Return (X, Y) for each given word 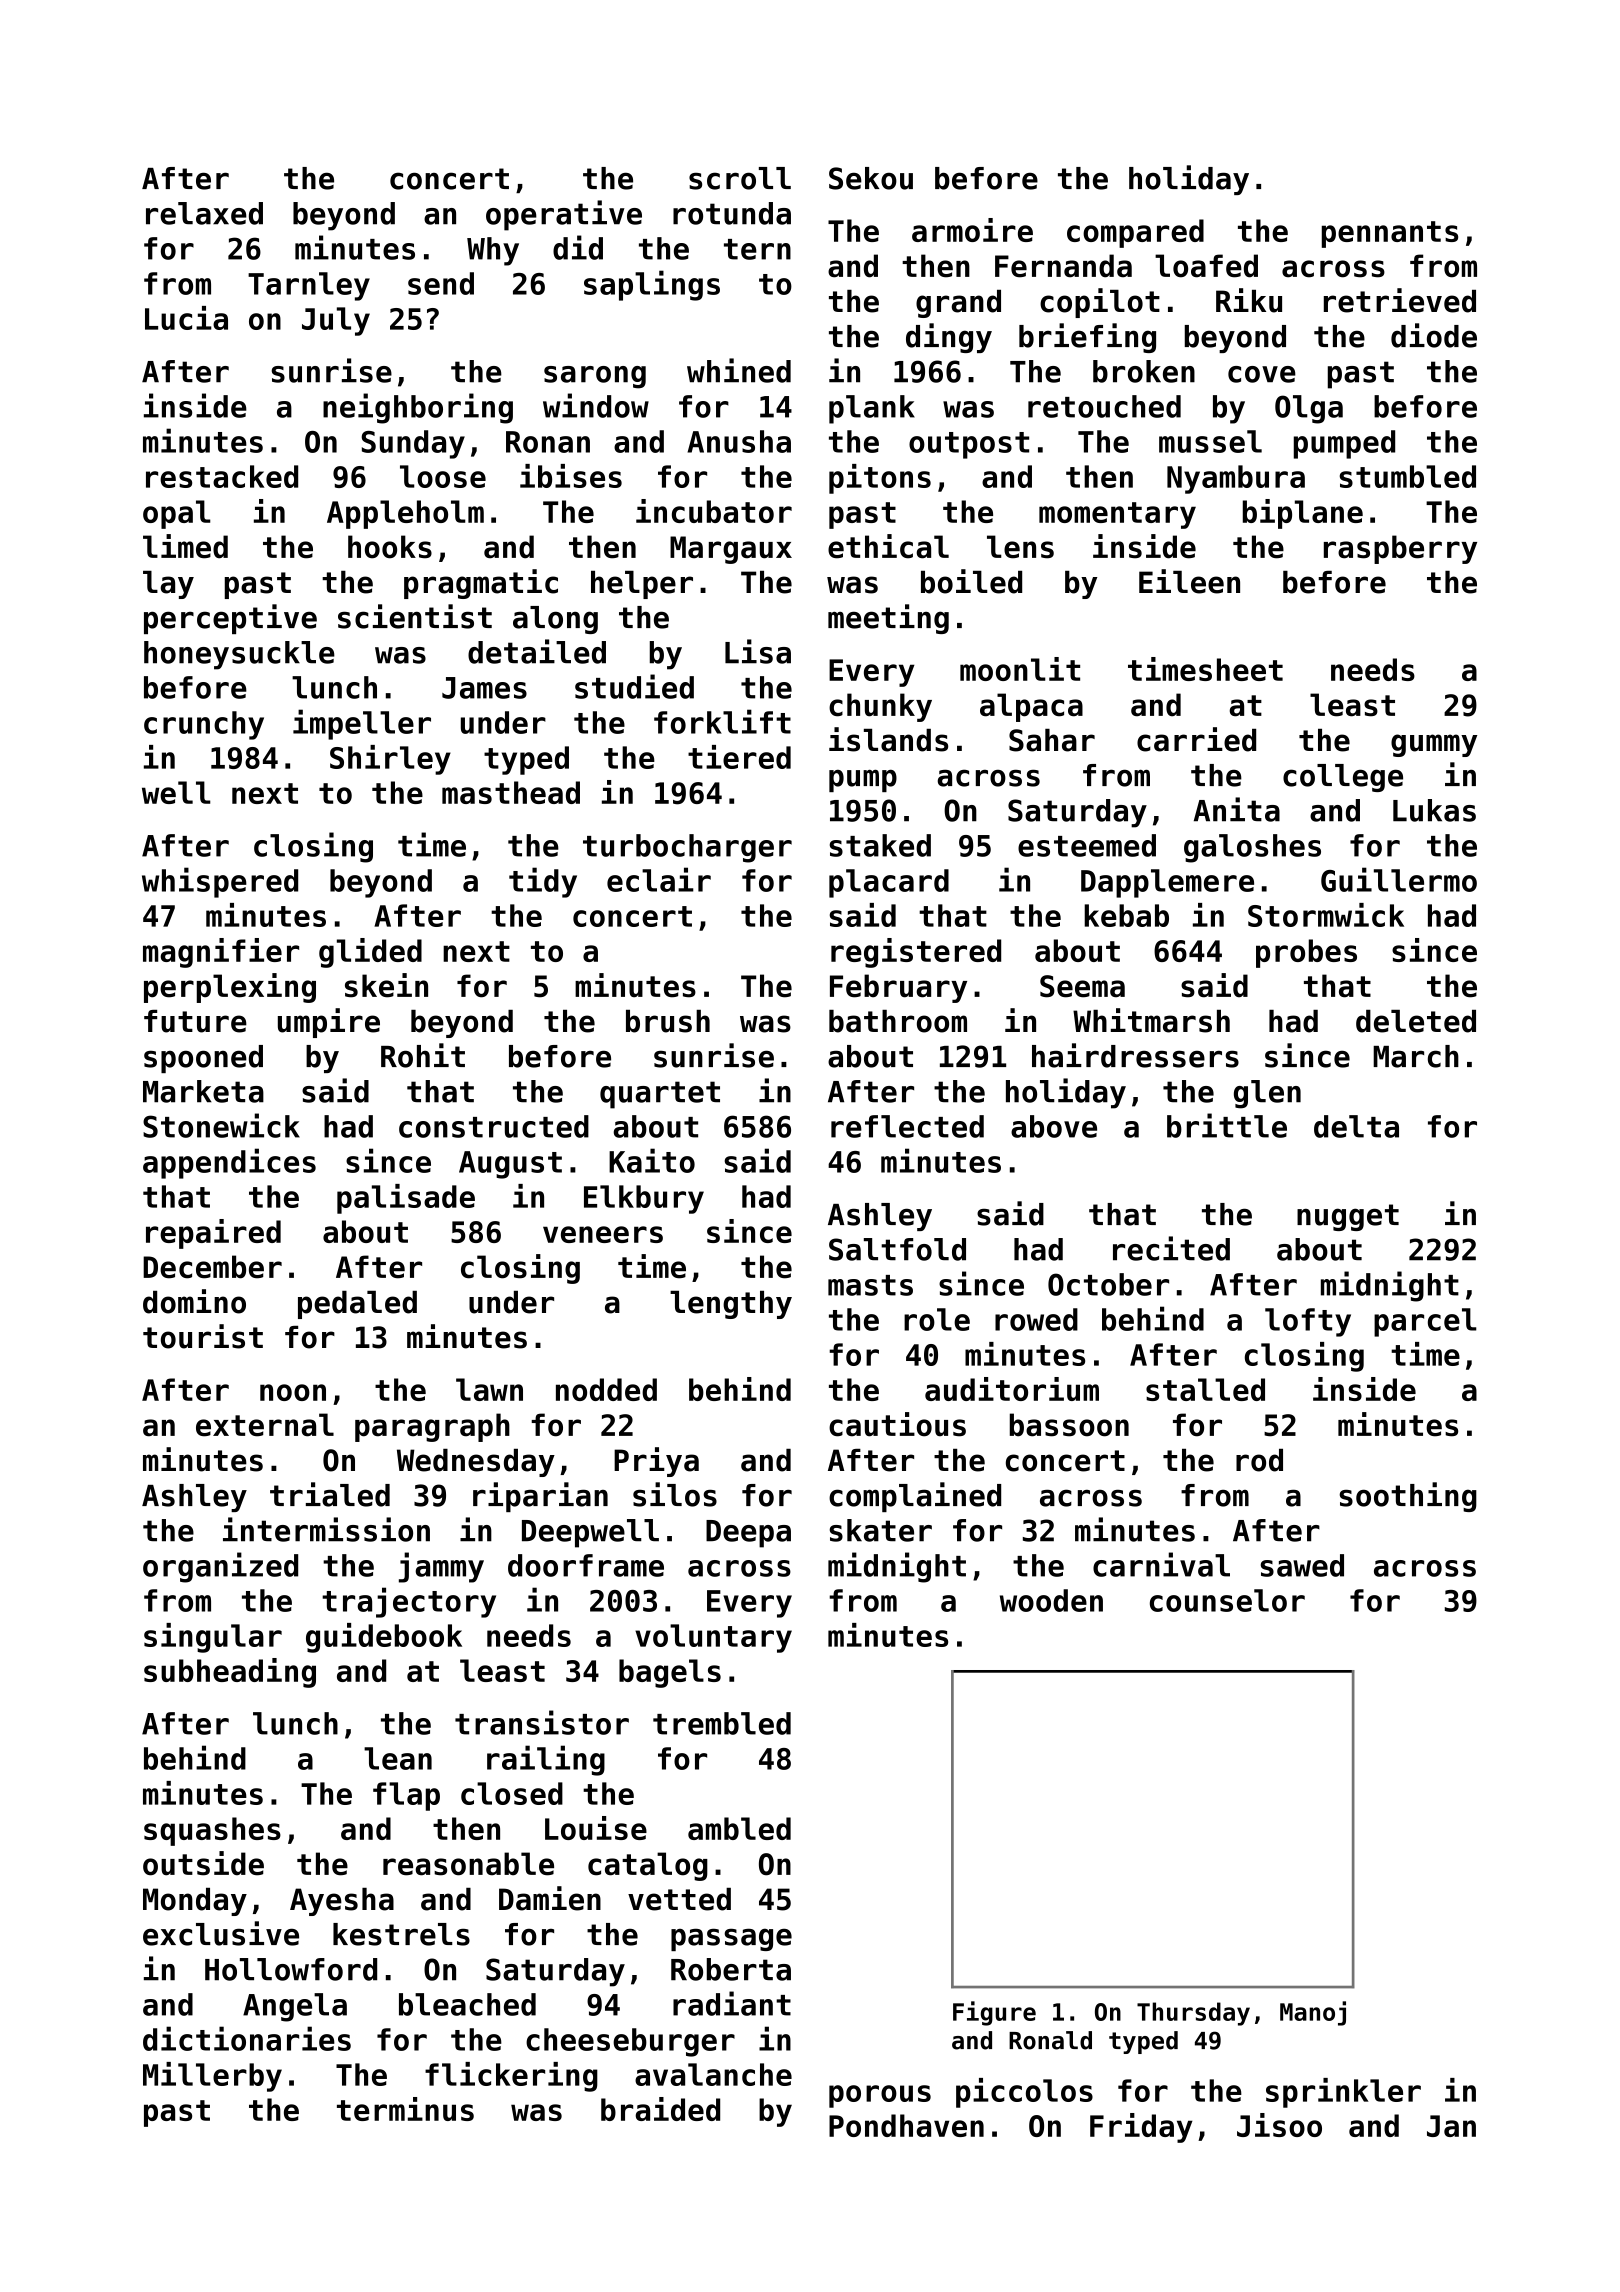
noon (293, 1392)
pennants (1390, 234)
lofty (1308, 1322)
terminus (405, 2109)
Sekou (871, 178)
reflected (907, 1126)
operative (564, 215)
